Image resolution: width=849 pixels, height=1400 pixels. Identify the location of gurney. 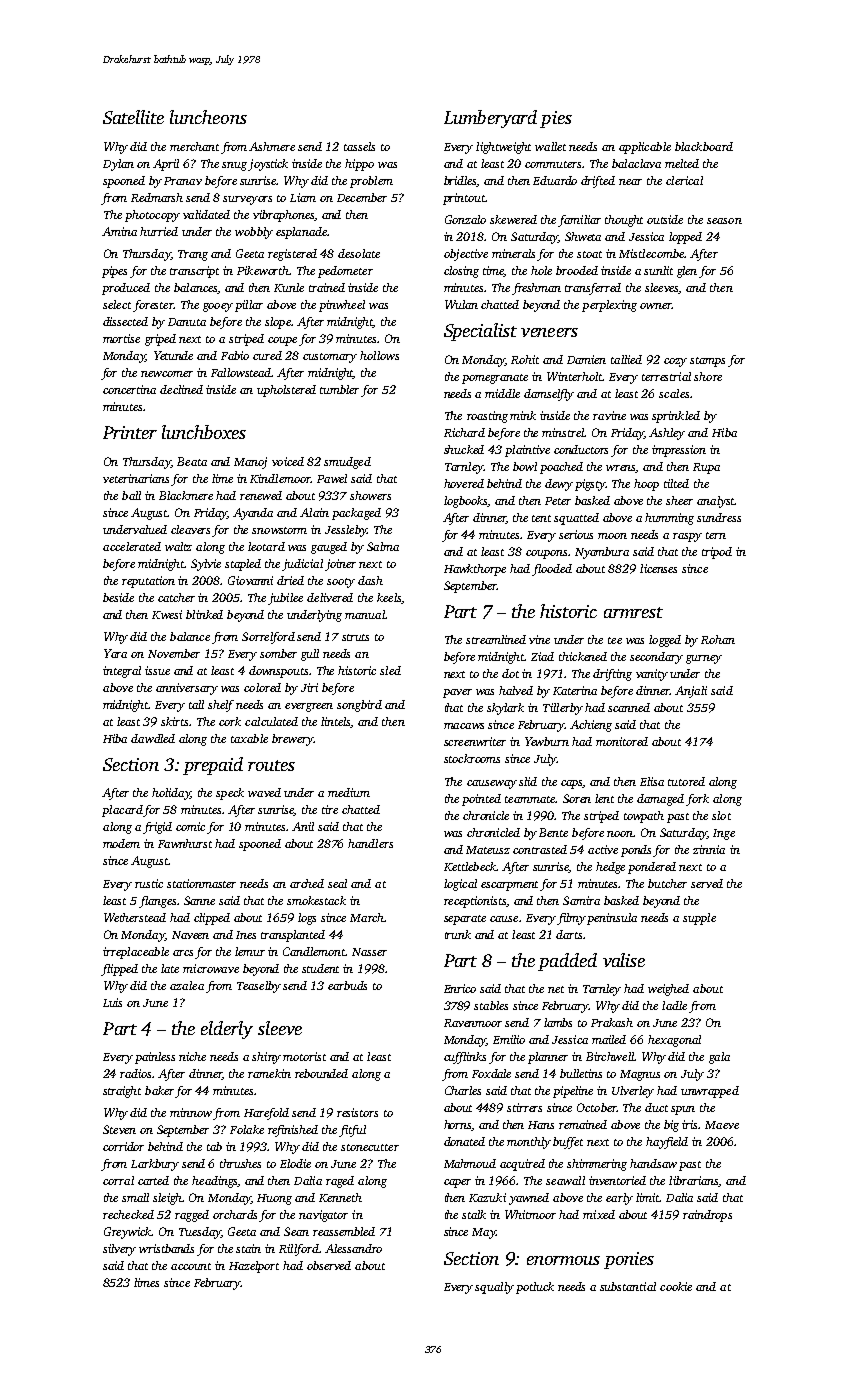
(704, 659).
